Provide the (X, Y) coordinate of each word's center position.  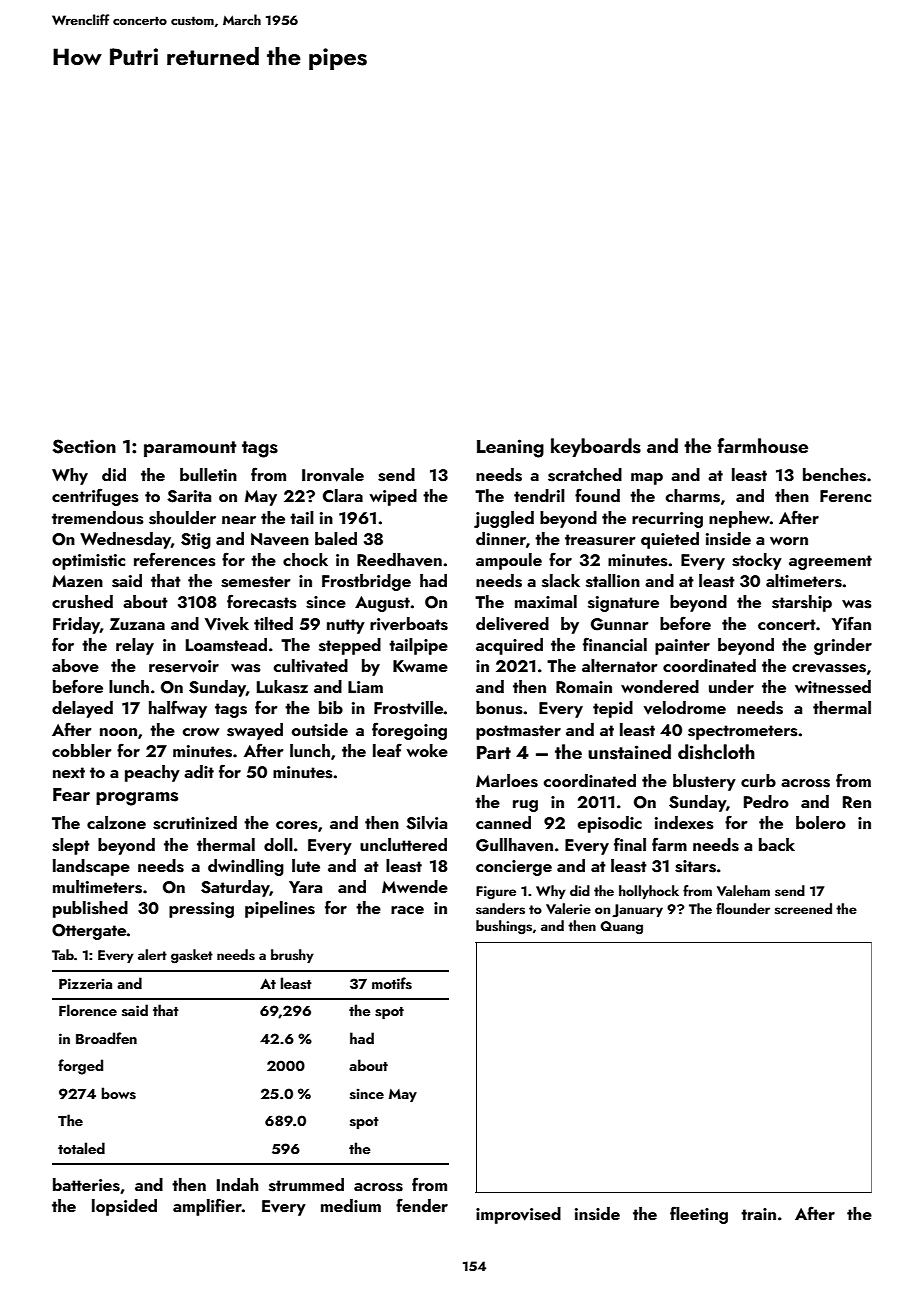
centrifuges (95, 497)
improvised (518, 1215)
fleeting (699, 1215)
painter (682, 647)
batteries (86, 1185)
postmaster (518, 732)
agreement (830, 562)
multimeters (97, 887)
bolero (821, 822)
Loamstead (226, 645)
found (597, 495)
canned (503, 822)
